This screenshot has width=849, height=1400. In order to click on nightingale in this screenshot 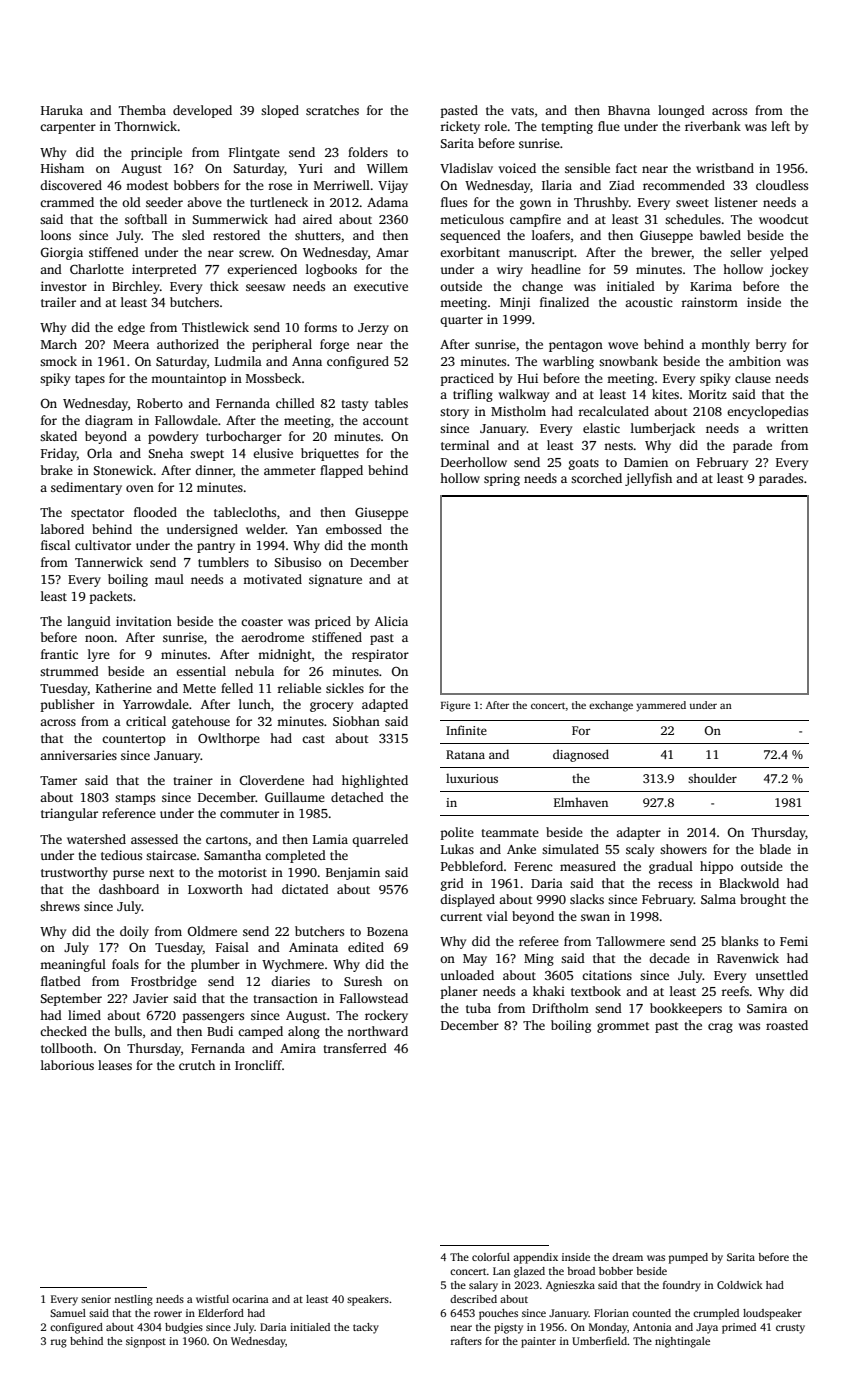, I will do `click(682, 1342)`.
